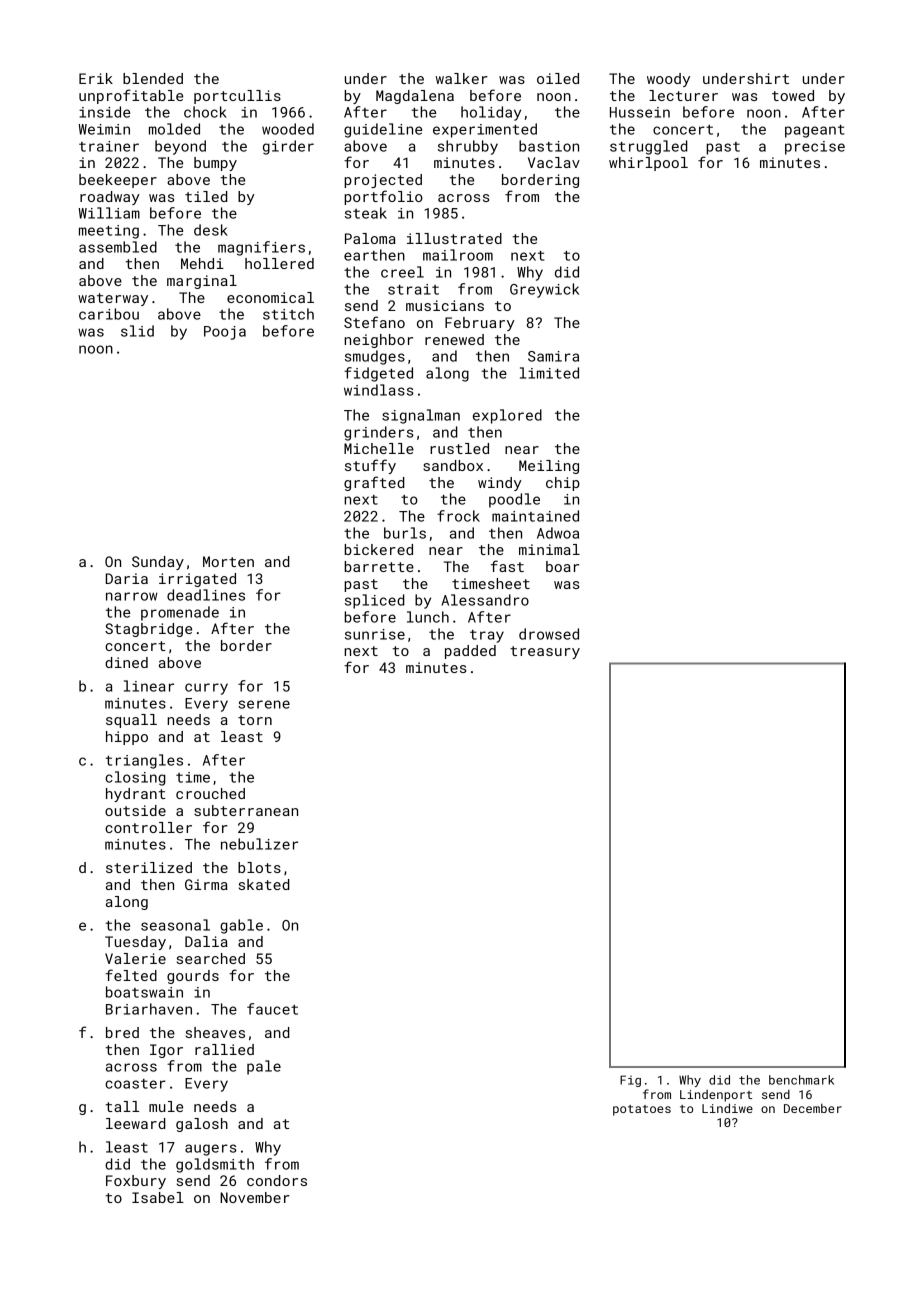 This screenshot has height=1308, width=924. Describe the element at coordinates (545, 652) in the screenshot. I see `treasury` at that location.
